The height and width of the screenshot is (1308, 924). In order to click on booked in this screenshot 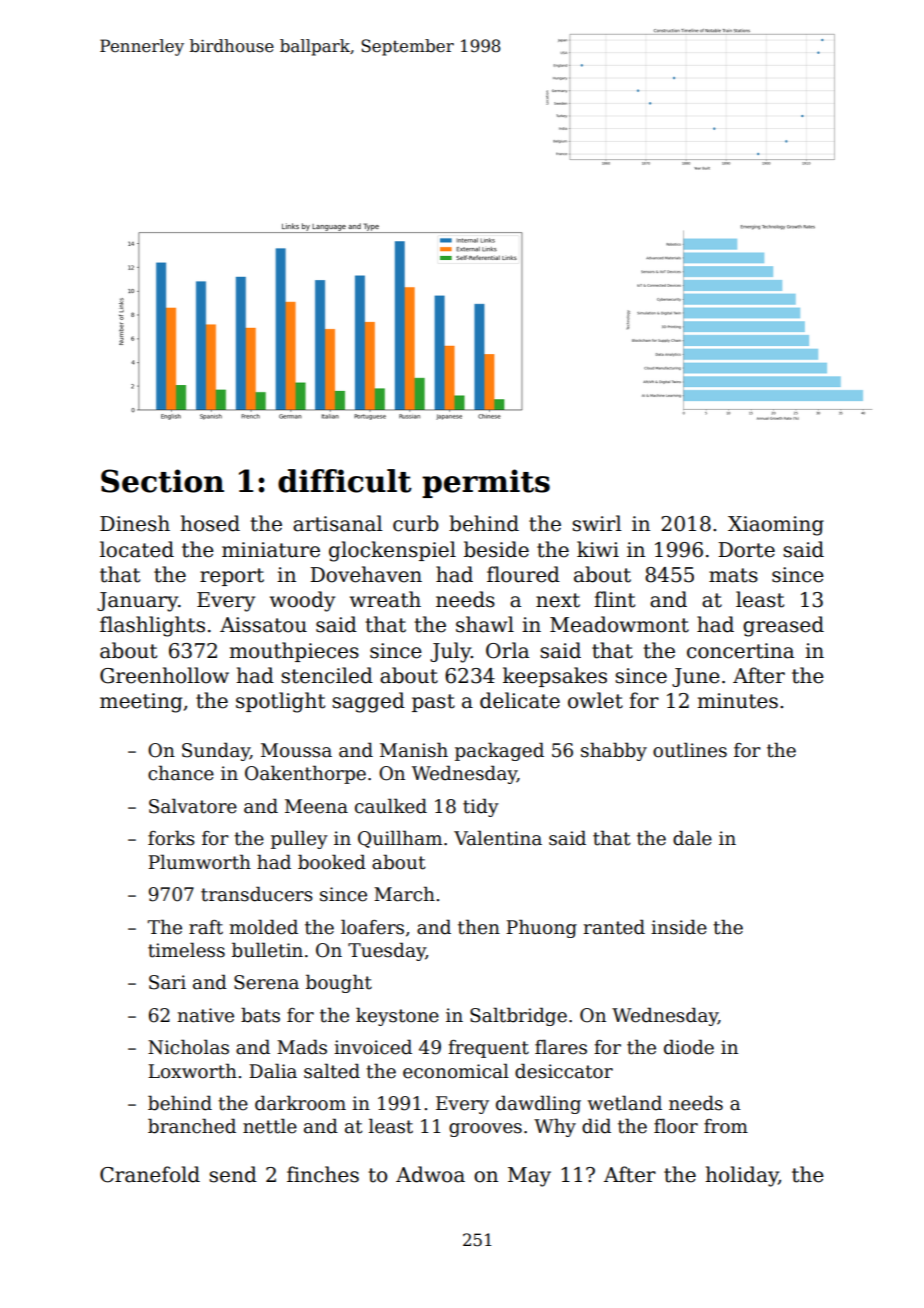, I will do `click(332, 862)`.
